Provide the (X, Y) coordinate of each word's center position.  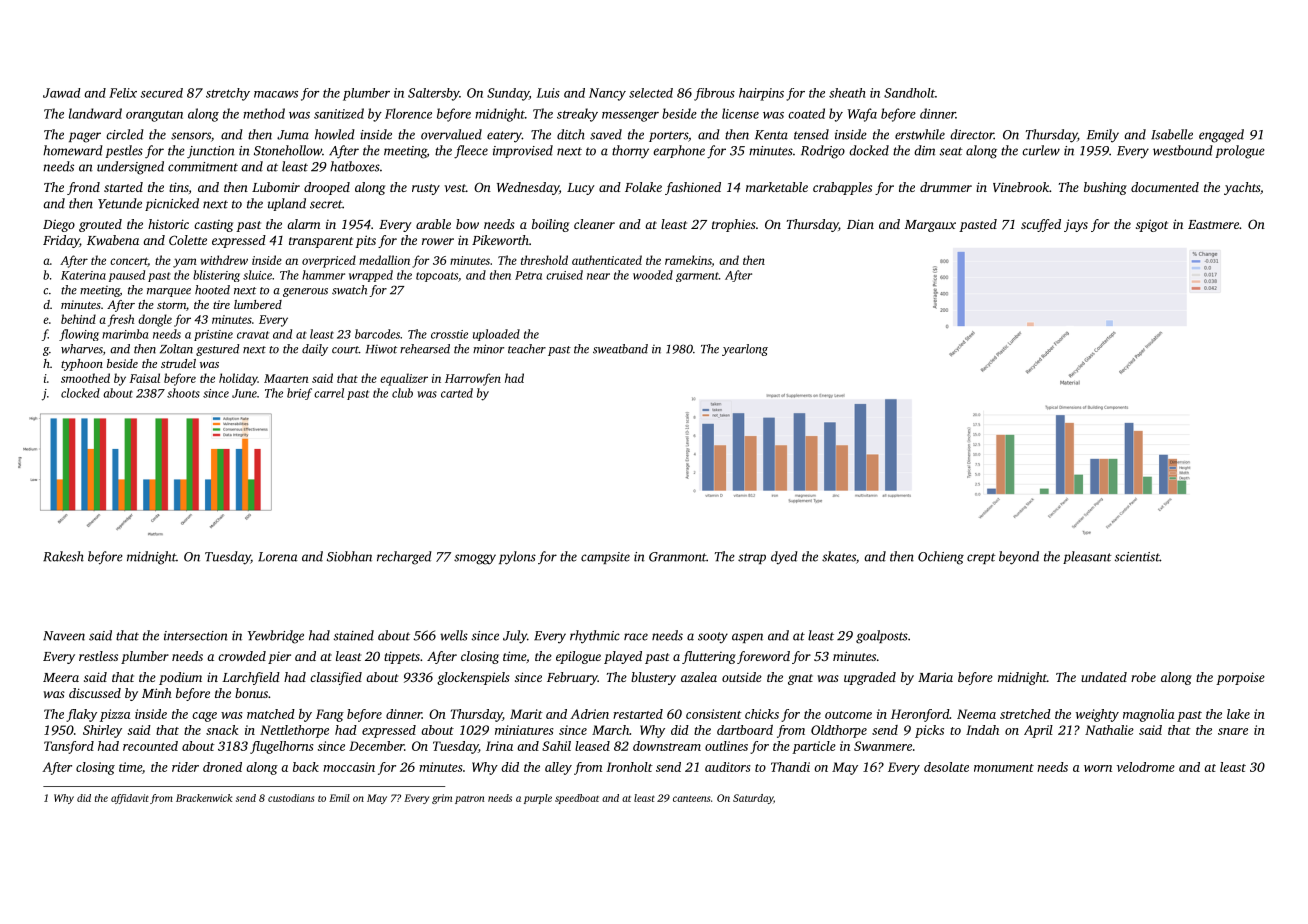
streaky (577, 115)
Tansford (69, 747)
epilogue (578, 657)
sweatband (620, 349)
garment (697, 277)
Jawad (62, 93)
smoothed (85, 378)
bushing (1105, 188)
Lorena (278, 557)
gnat (800, 679)
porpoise (1240, 678)
